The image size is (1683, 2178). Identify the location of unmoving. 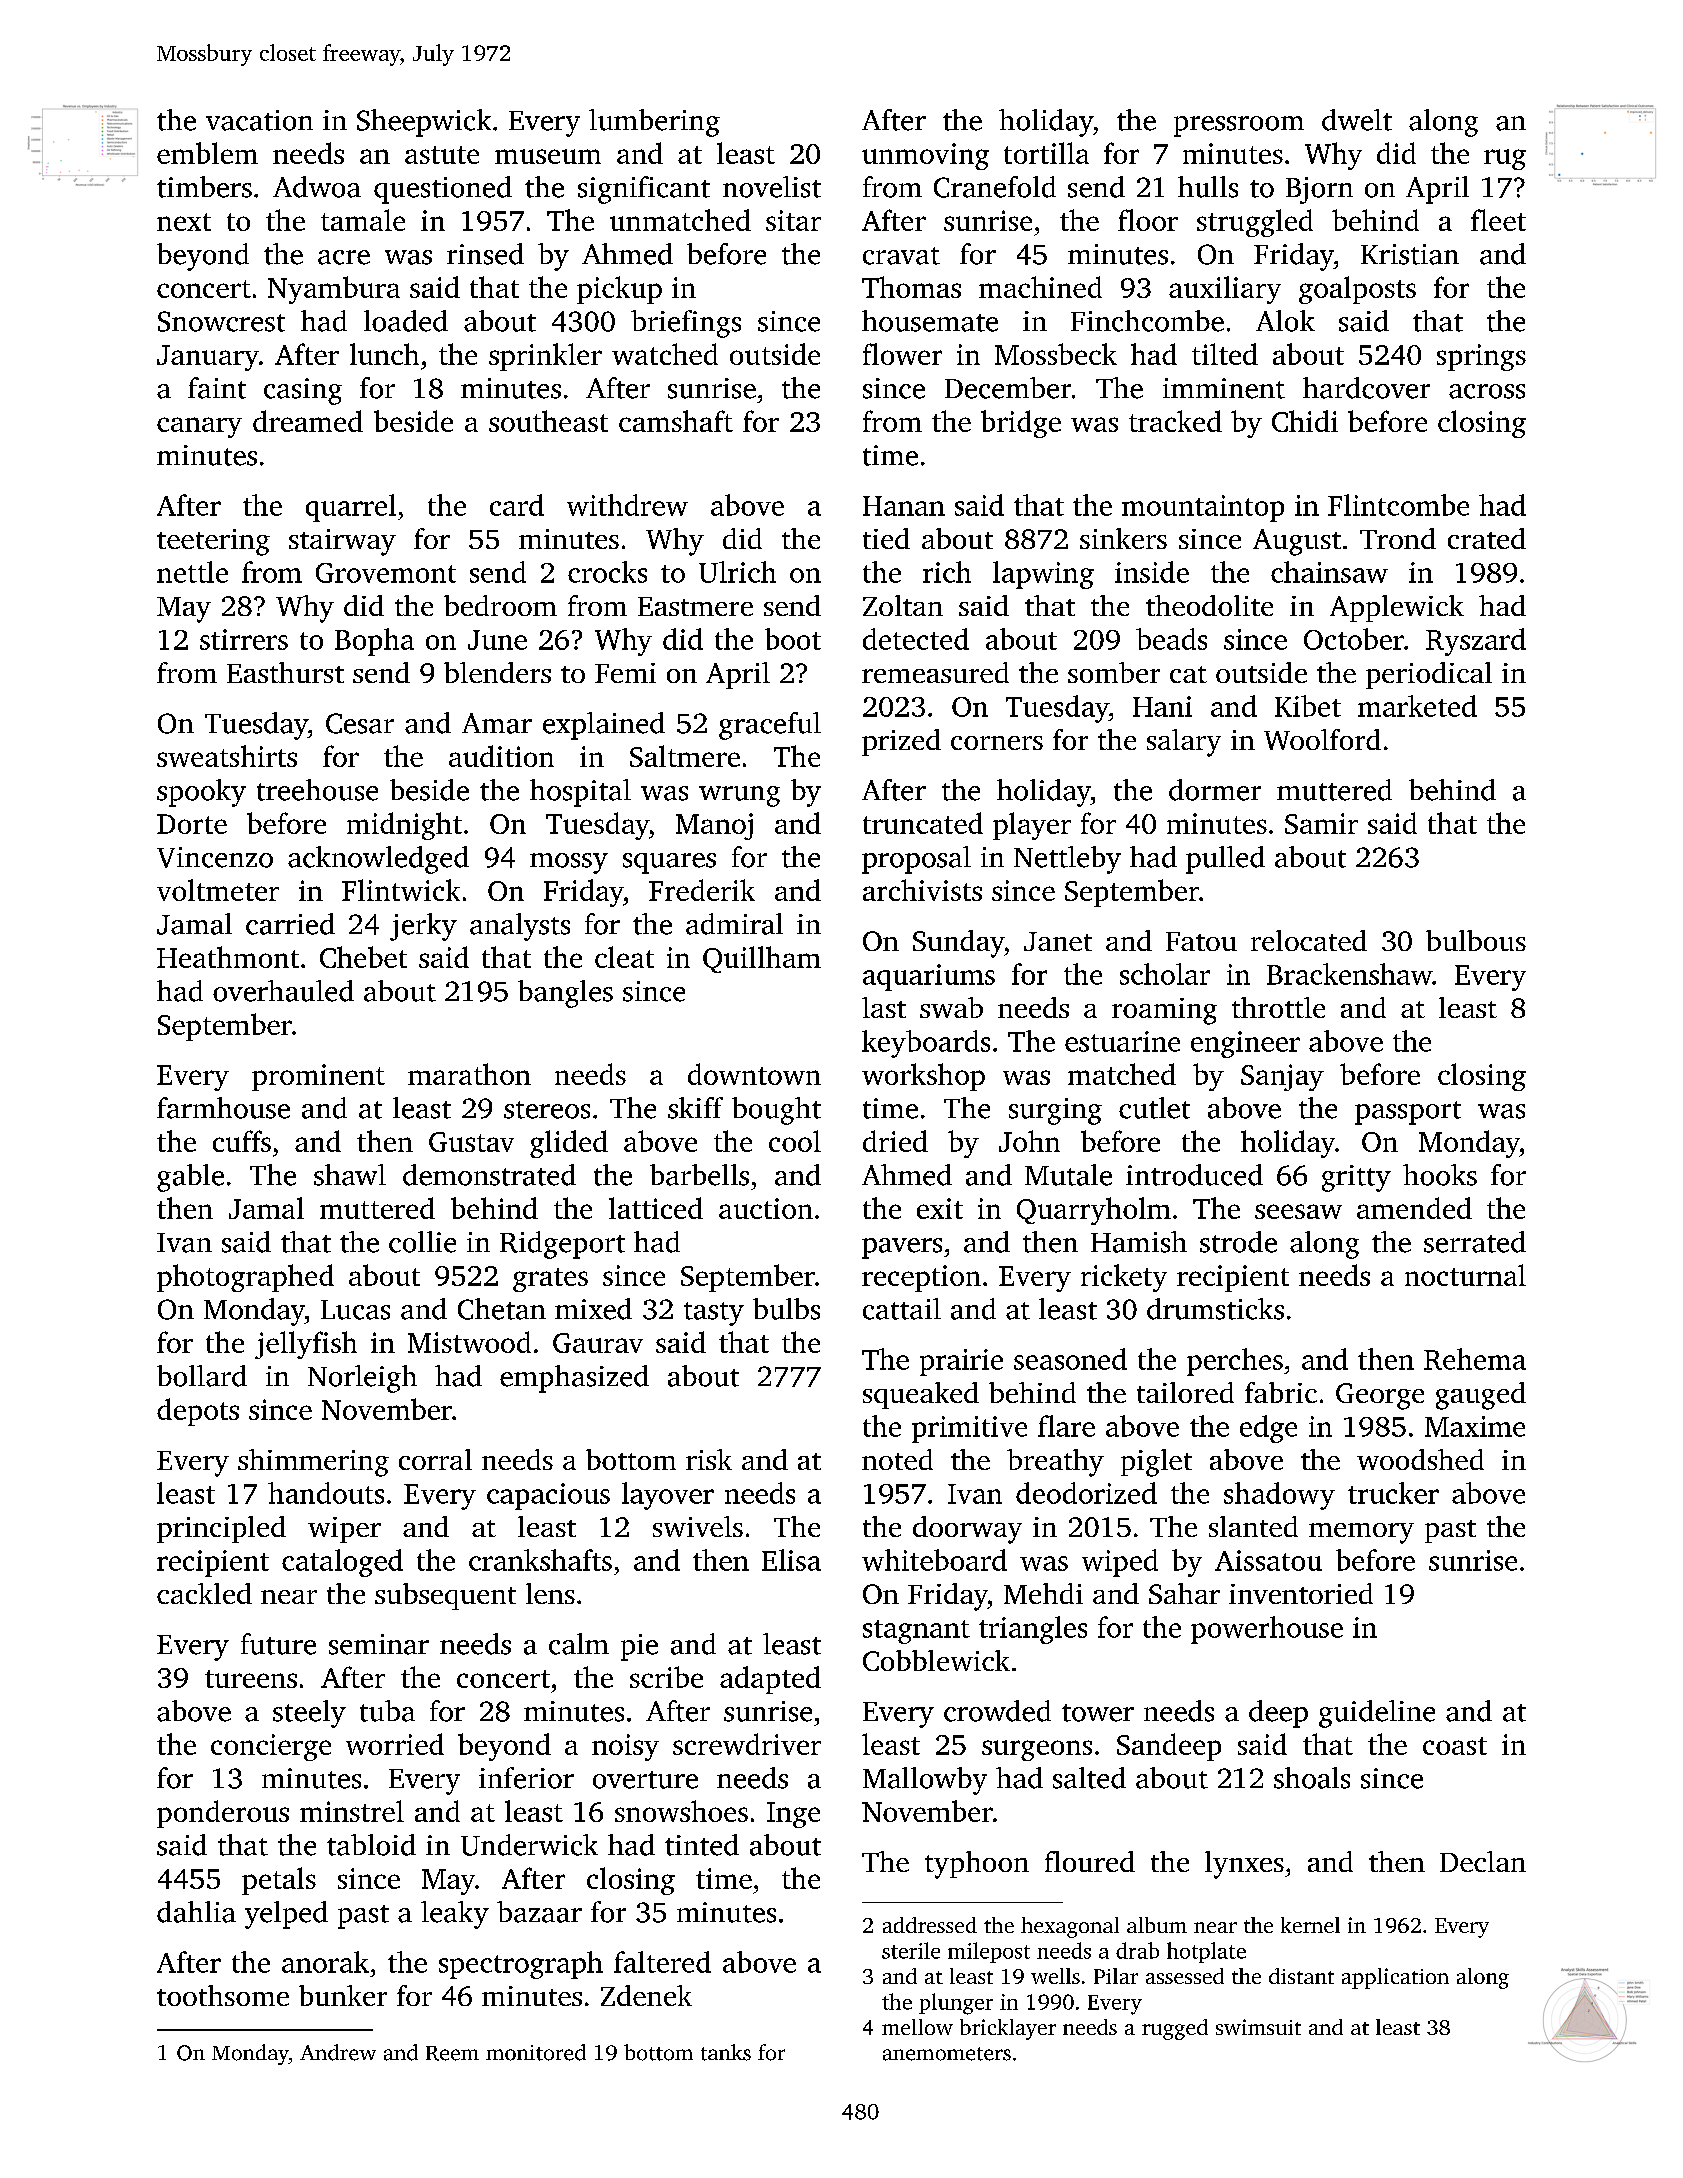
(925, 156).
